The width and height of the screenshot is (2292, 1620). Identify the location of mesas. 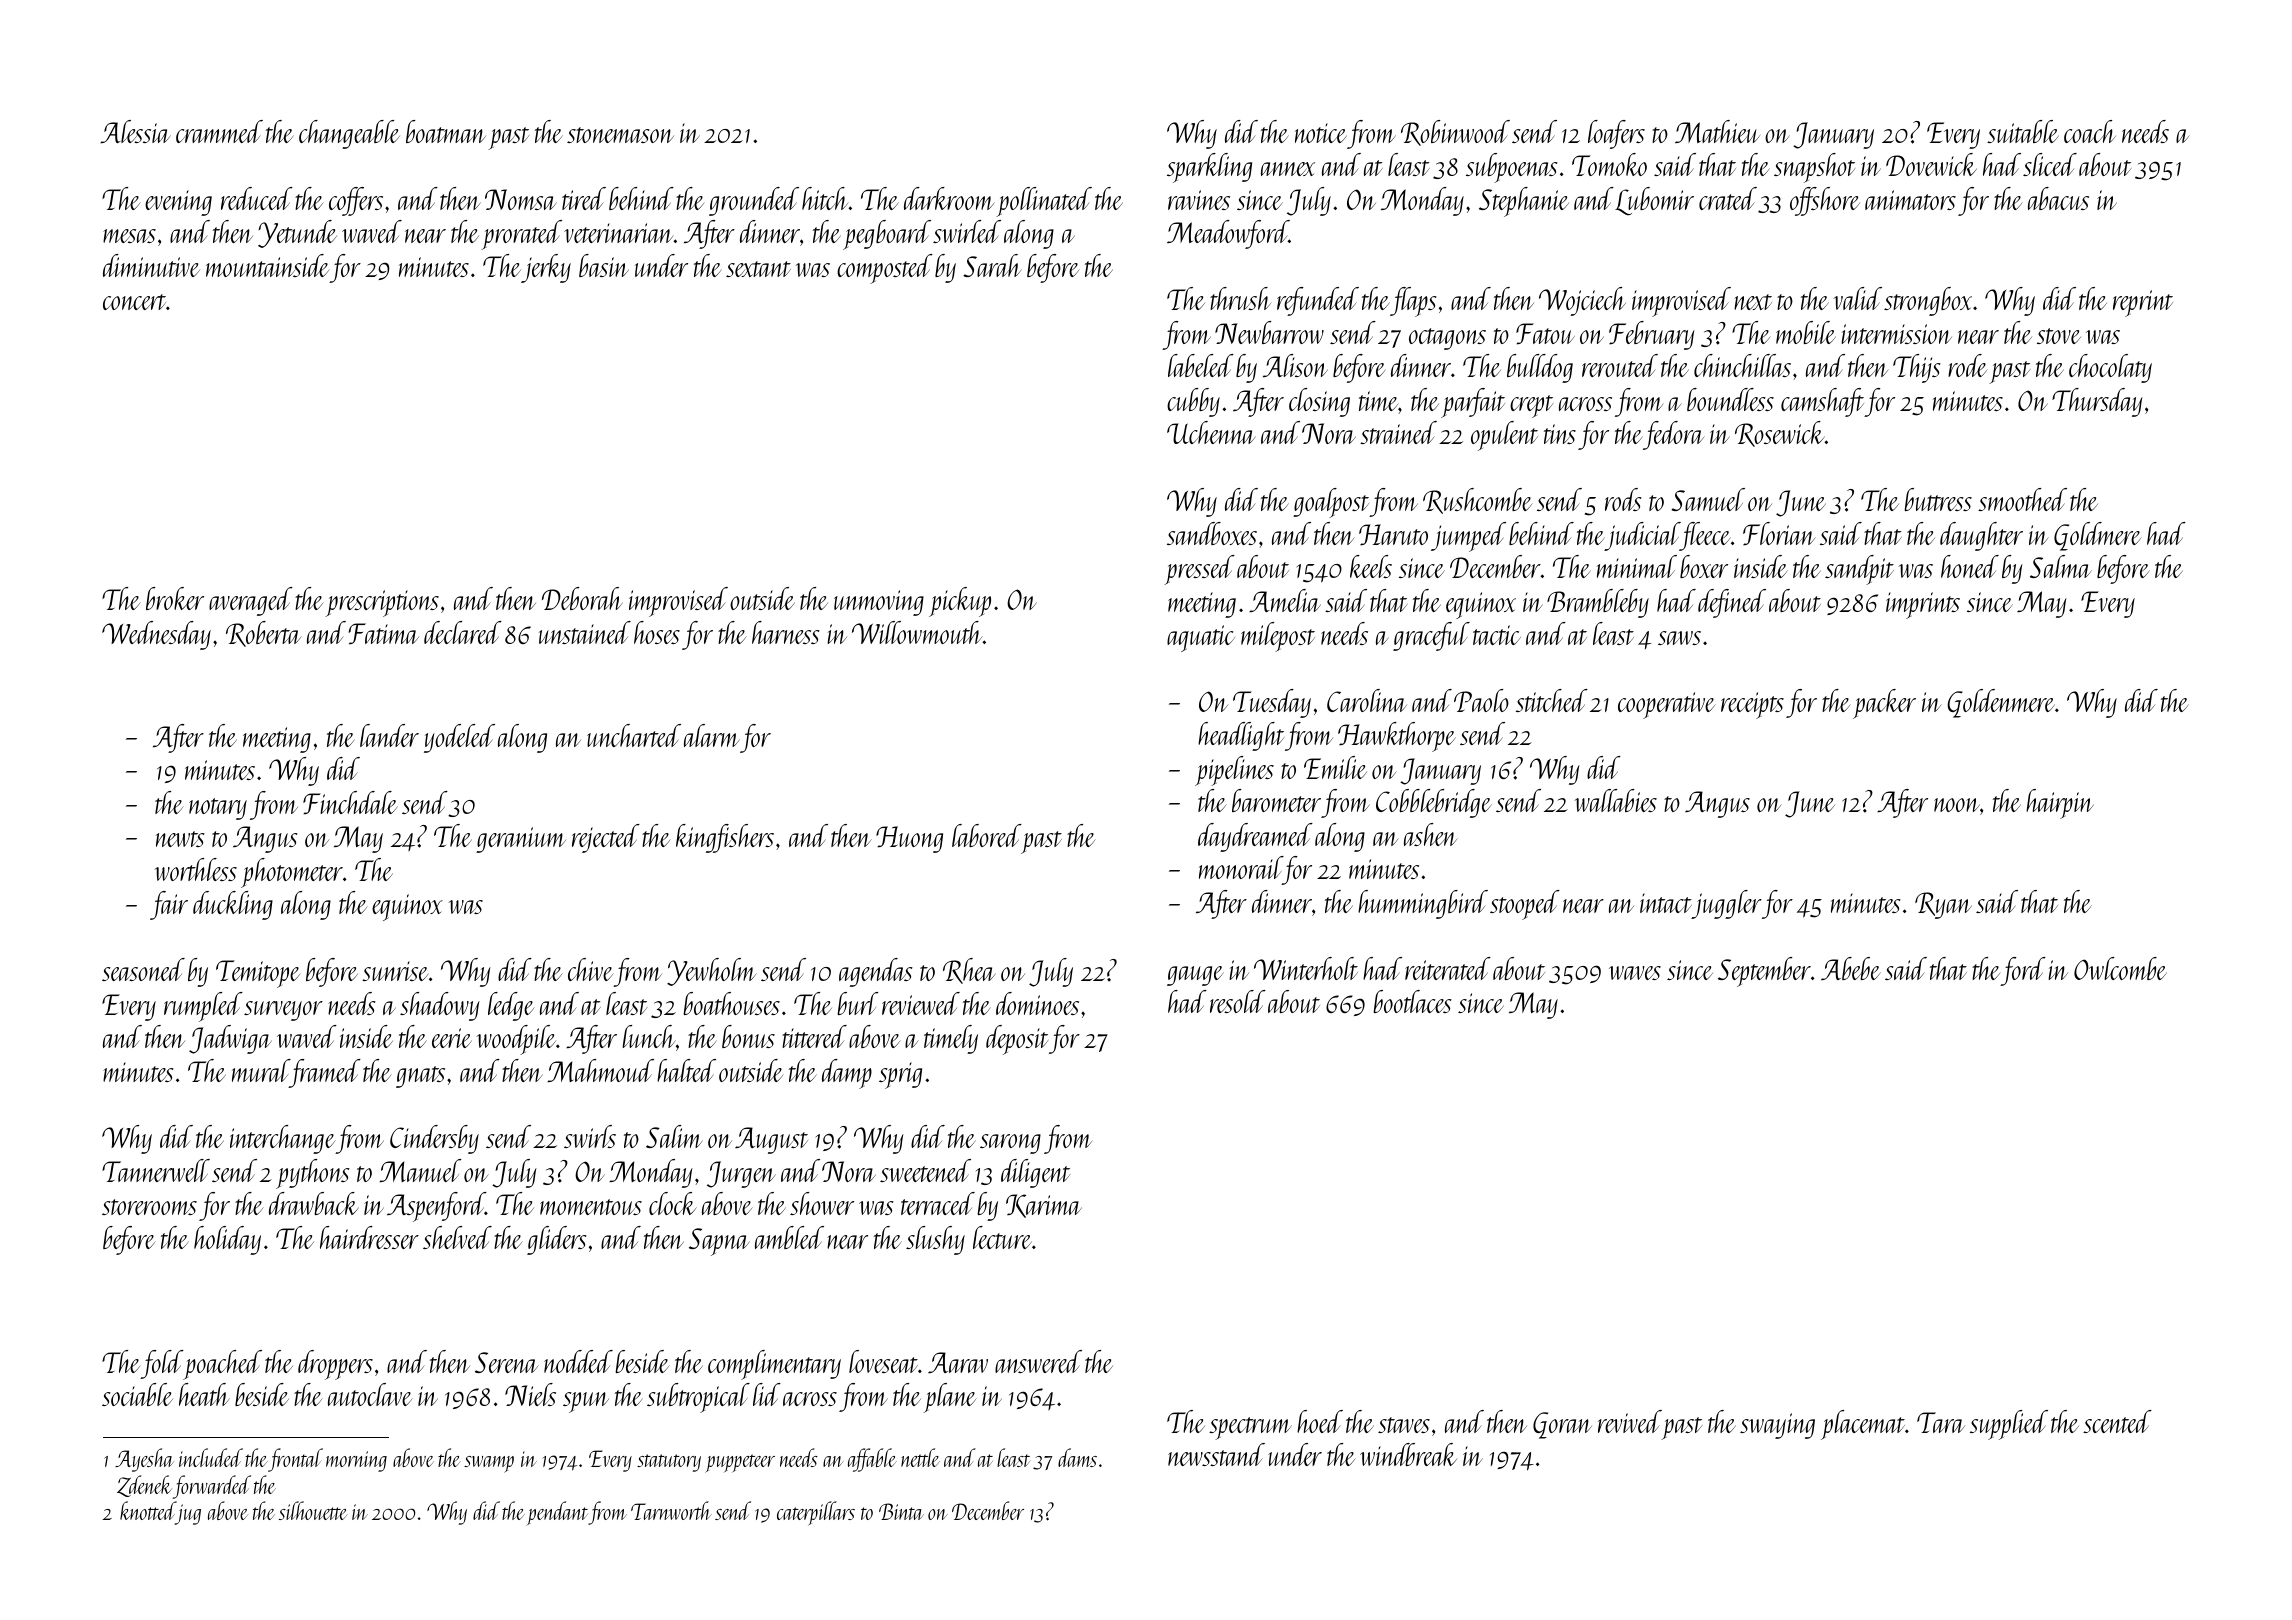
(129, 236).
